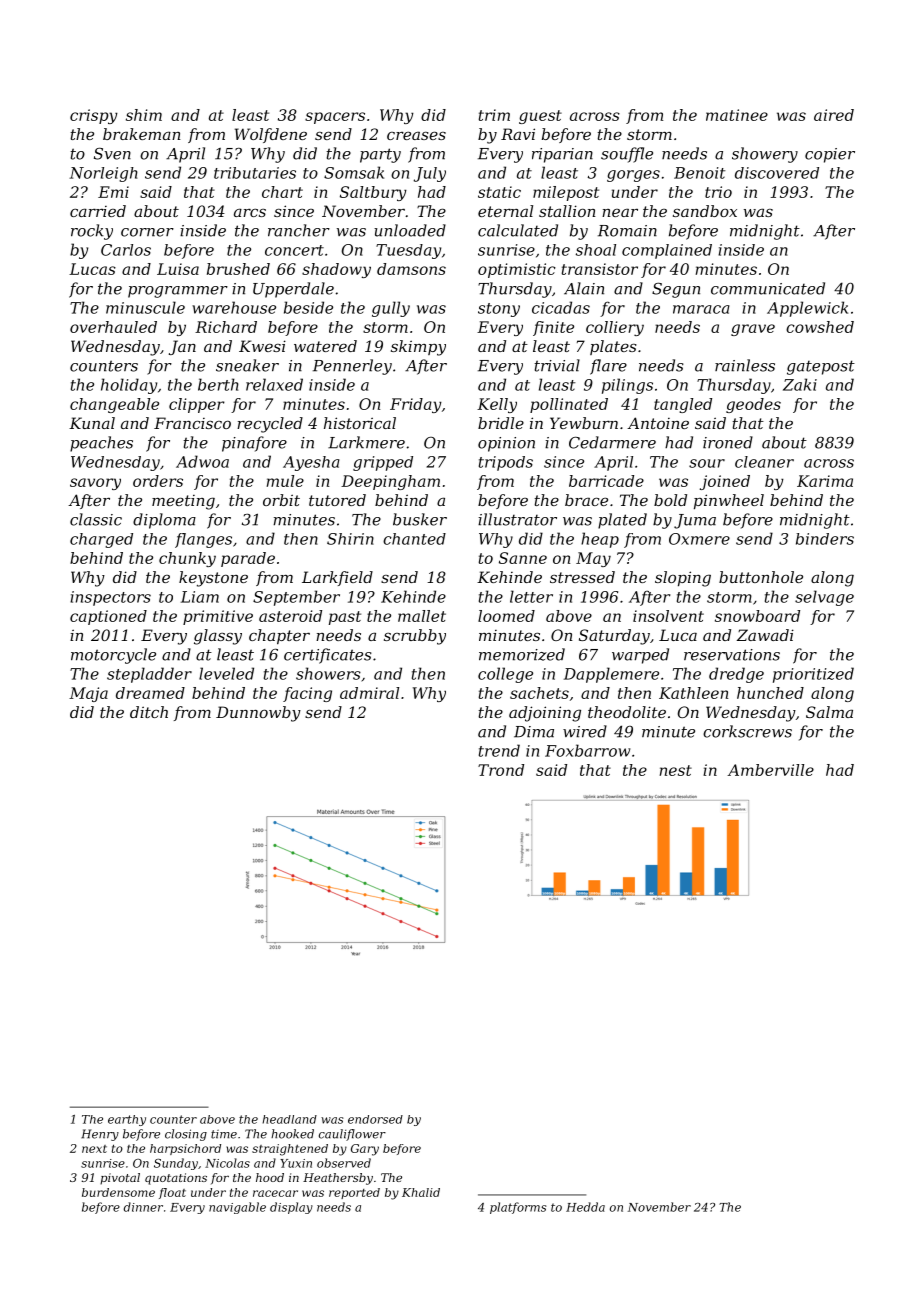 This page has height=1308, width=924. I want to click on past, so click(345, 618).
